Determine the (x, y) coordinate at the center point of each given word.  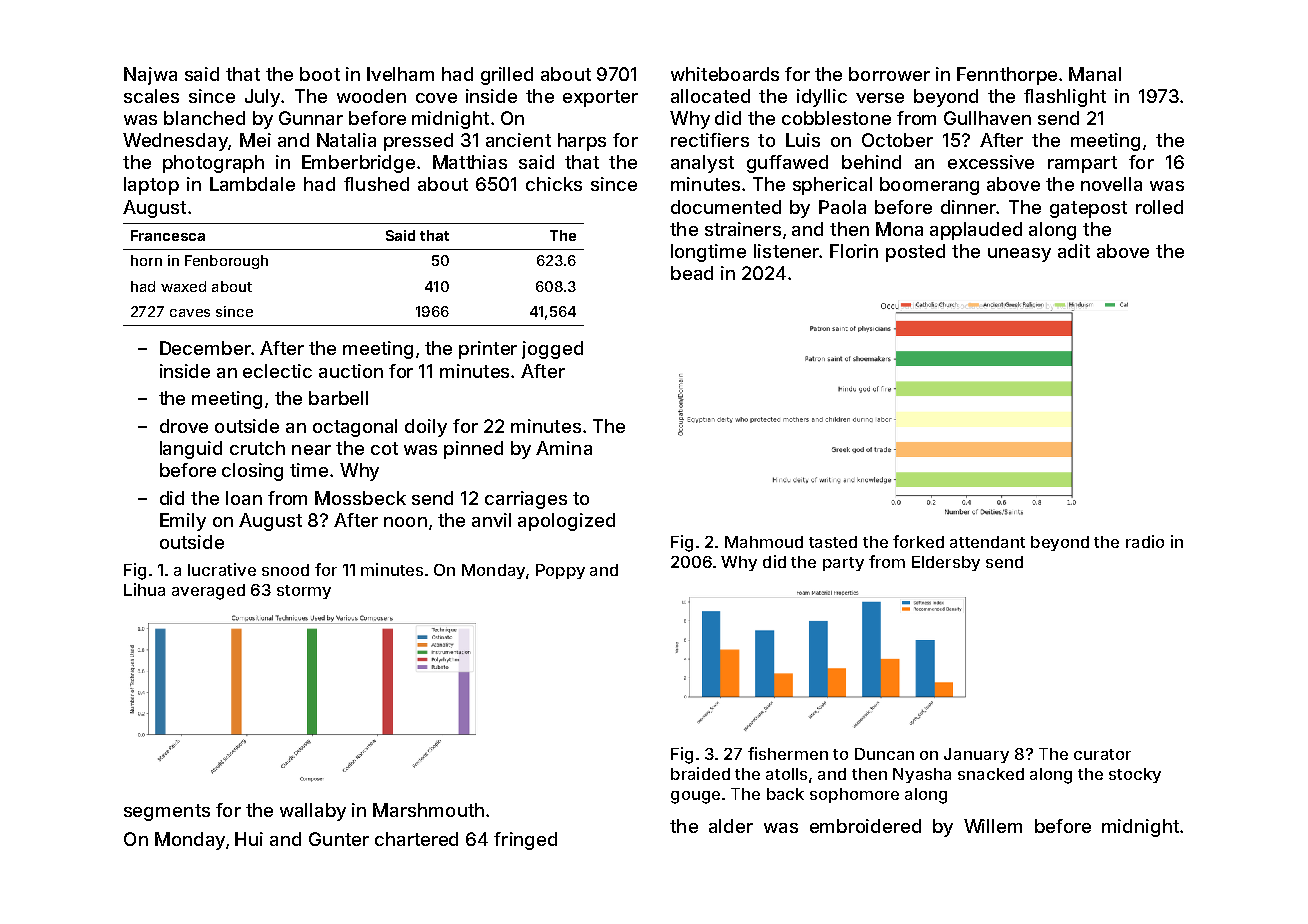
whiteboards (725, 74)
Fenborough (226, 262)
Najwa (150, 76)
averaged (208, 592)
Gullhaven (987, 118)
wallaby (313, 812)
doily (426, 428)
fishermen (788, 753)
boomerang (929, 186)
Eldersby (946, 563)
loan (244, 498)
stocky (1135, 775)
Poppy (560, 571)
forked (918, 541)
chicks (554, 184)
